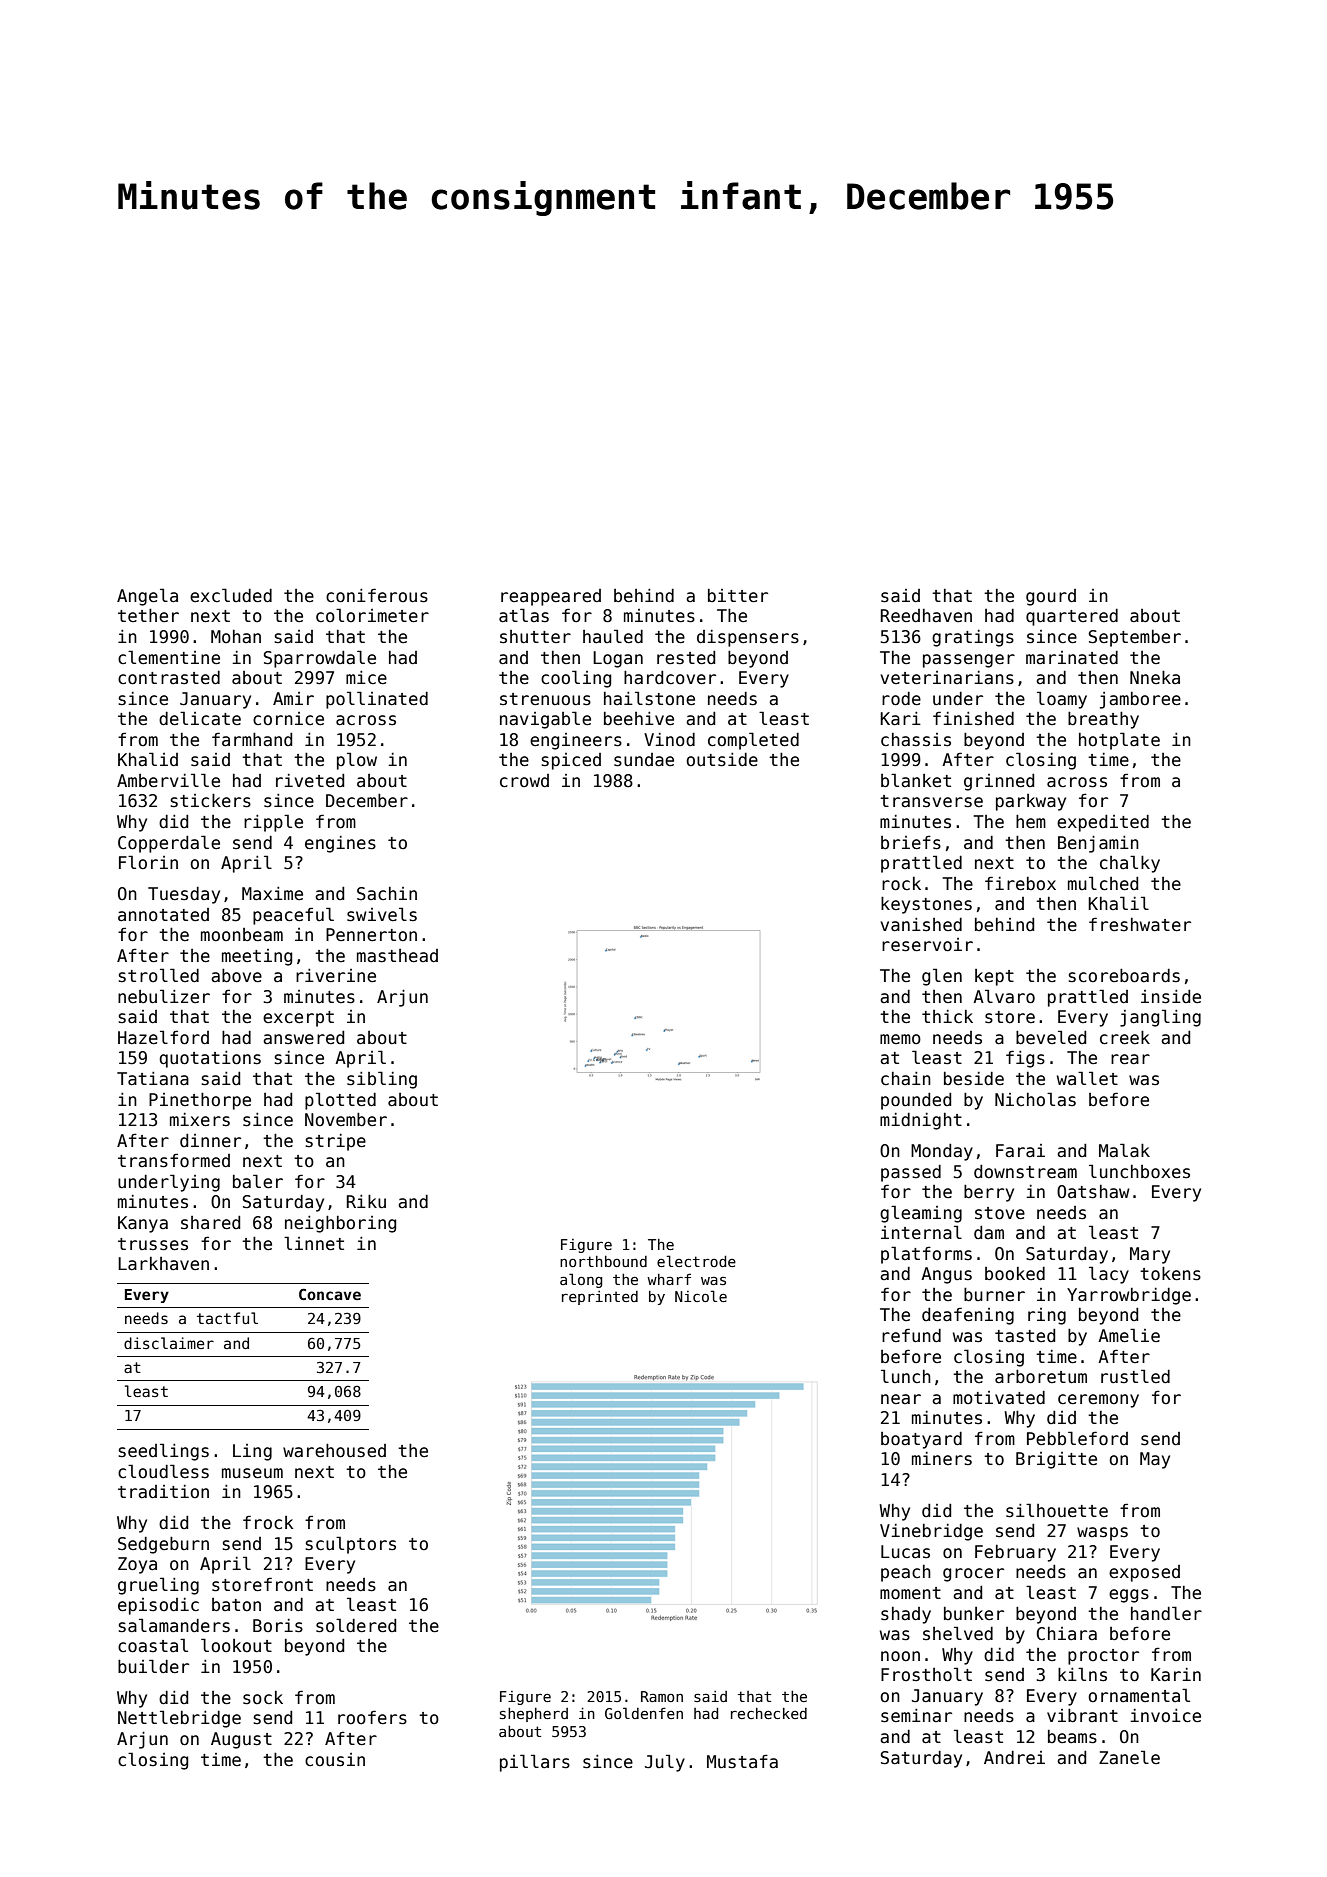 Image resolution: width=1327 pixels, height=1877 pixels. Describe the element at coordinates (397, 956) in the document. I see `masthead` at that location.
